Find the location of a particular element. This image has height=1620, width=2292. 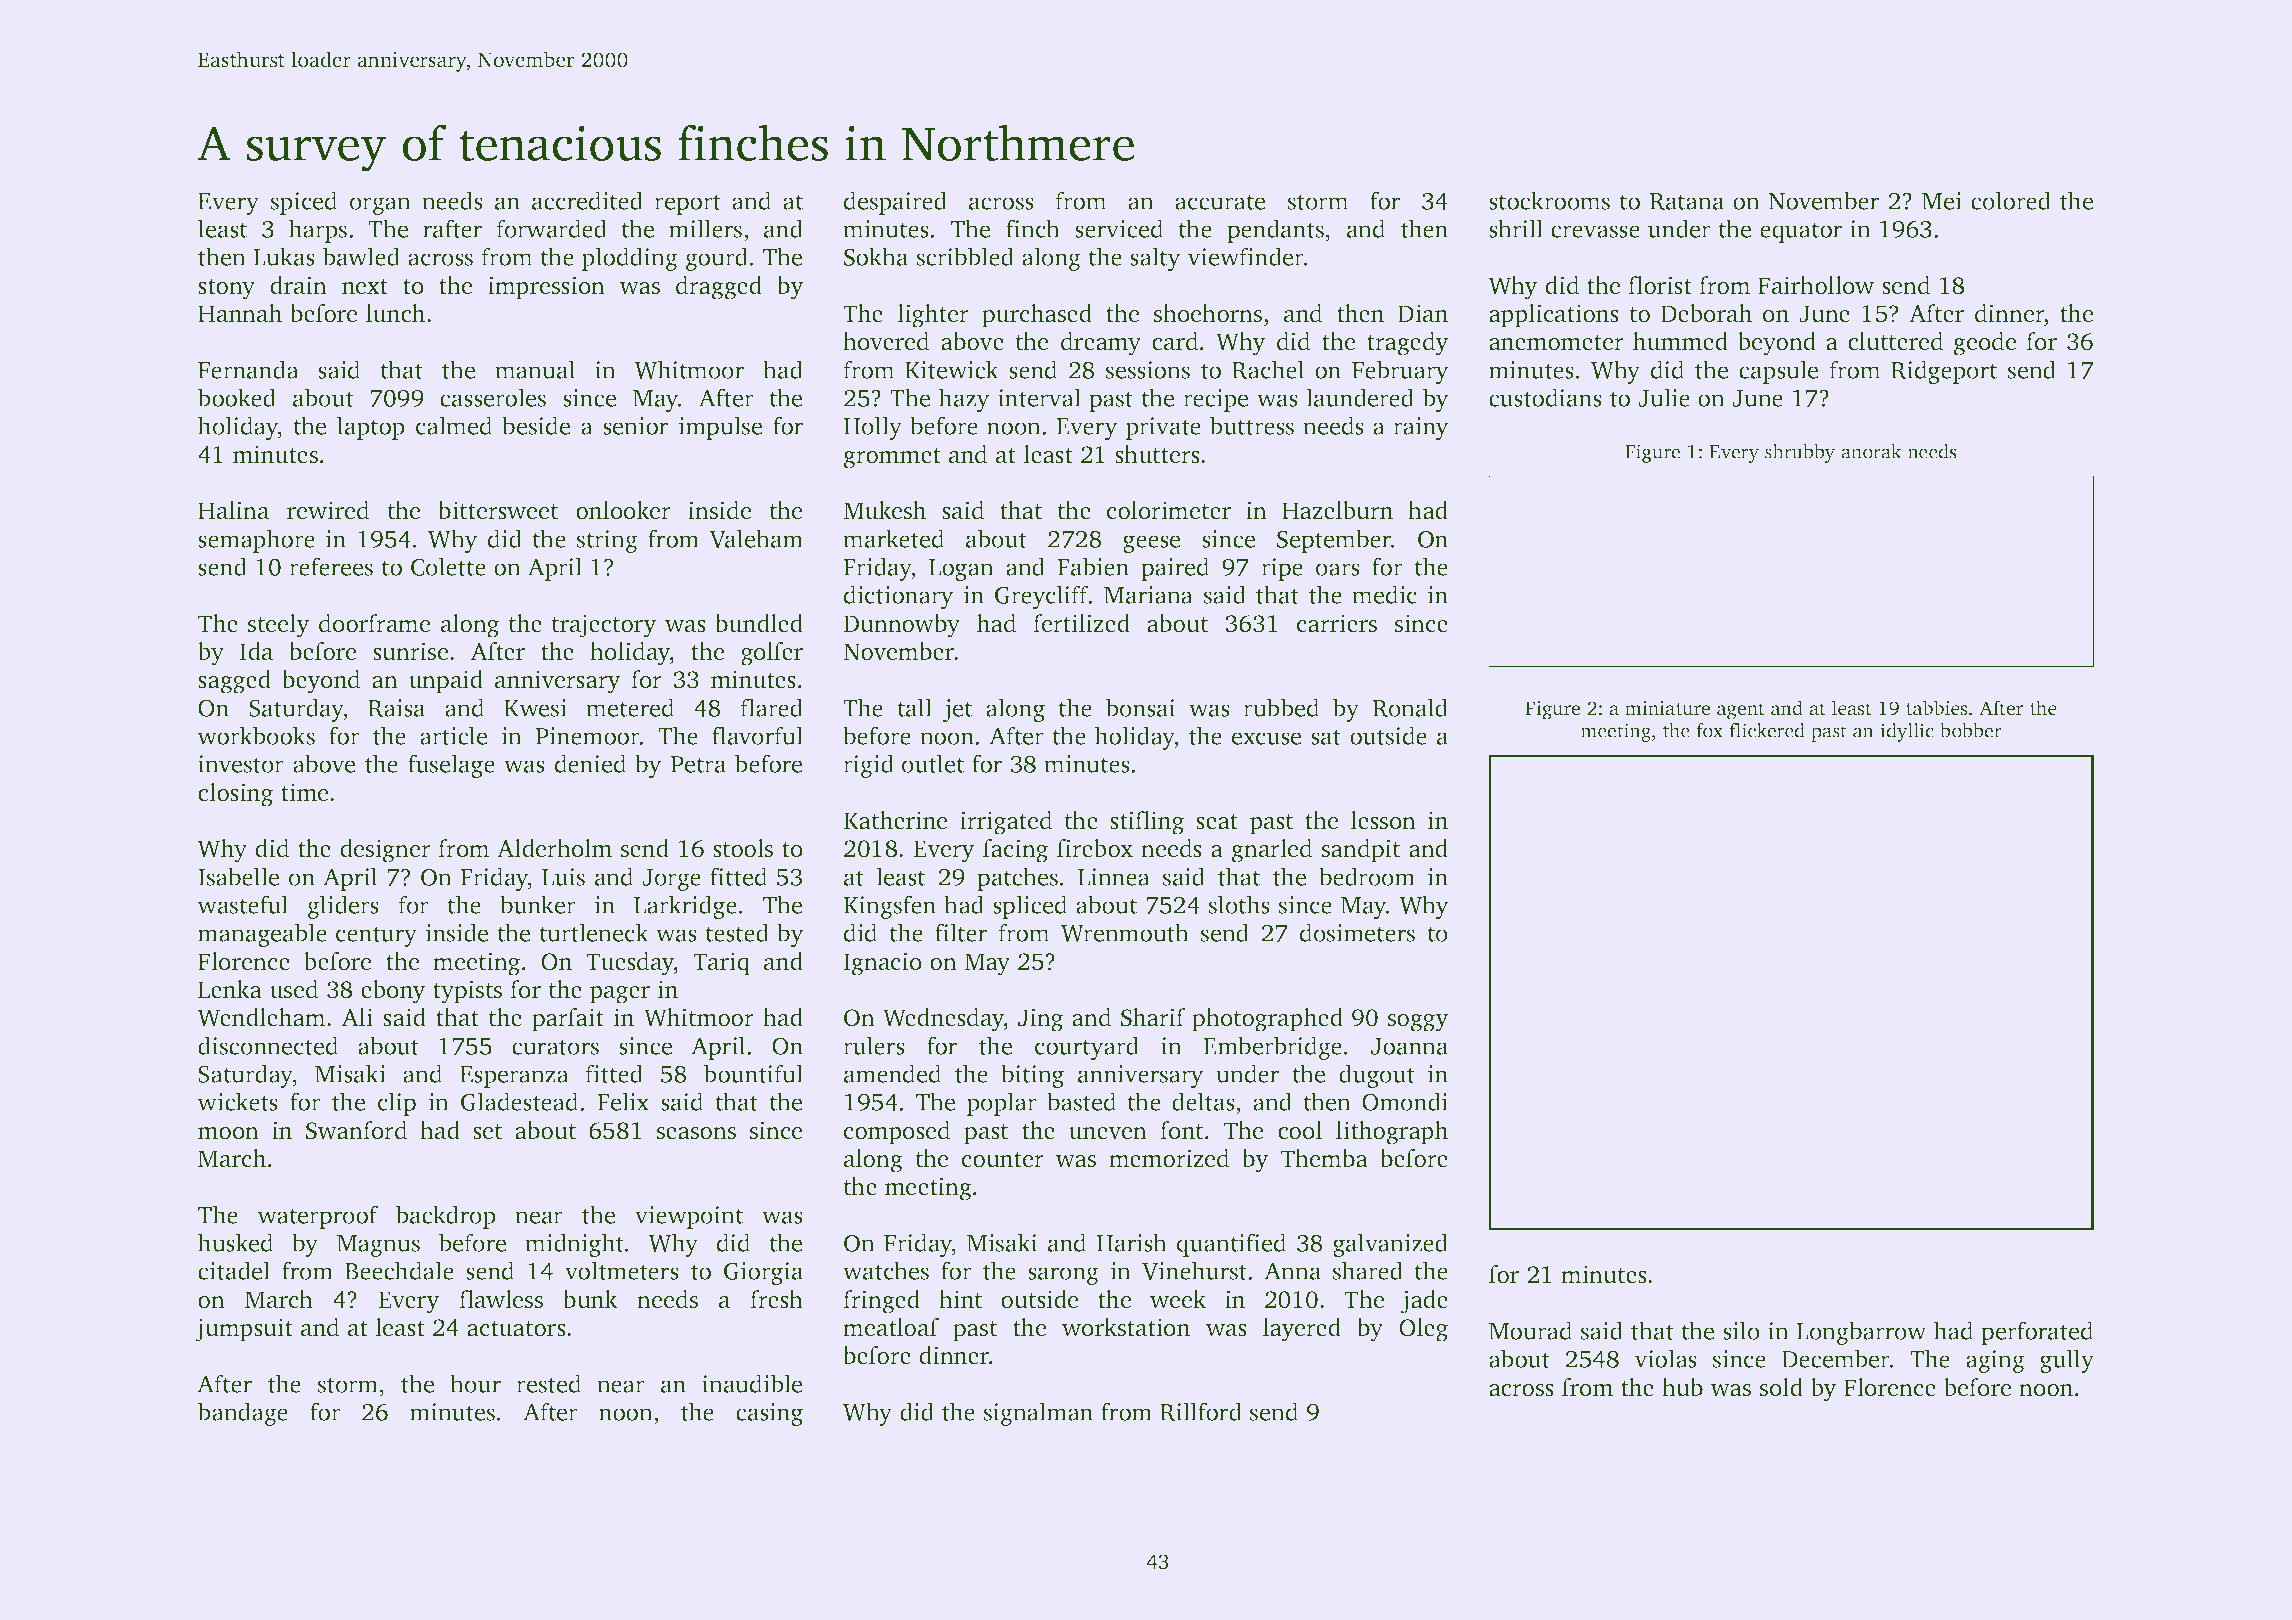

sold is located at coordinates (1781, 1387).
